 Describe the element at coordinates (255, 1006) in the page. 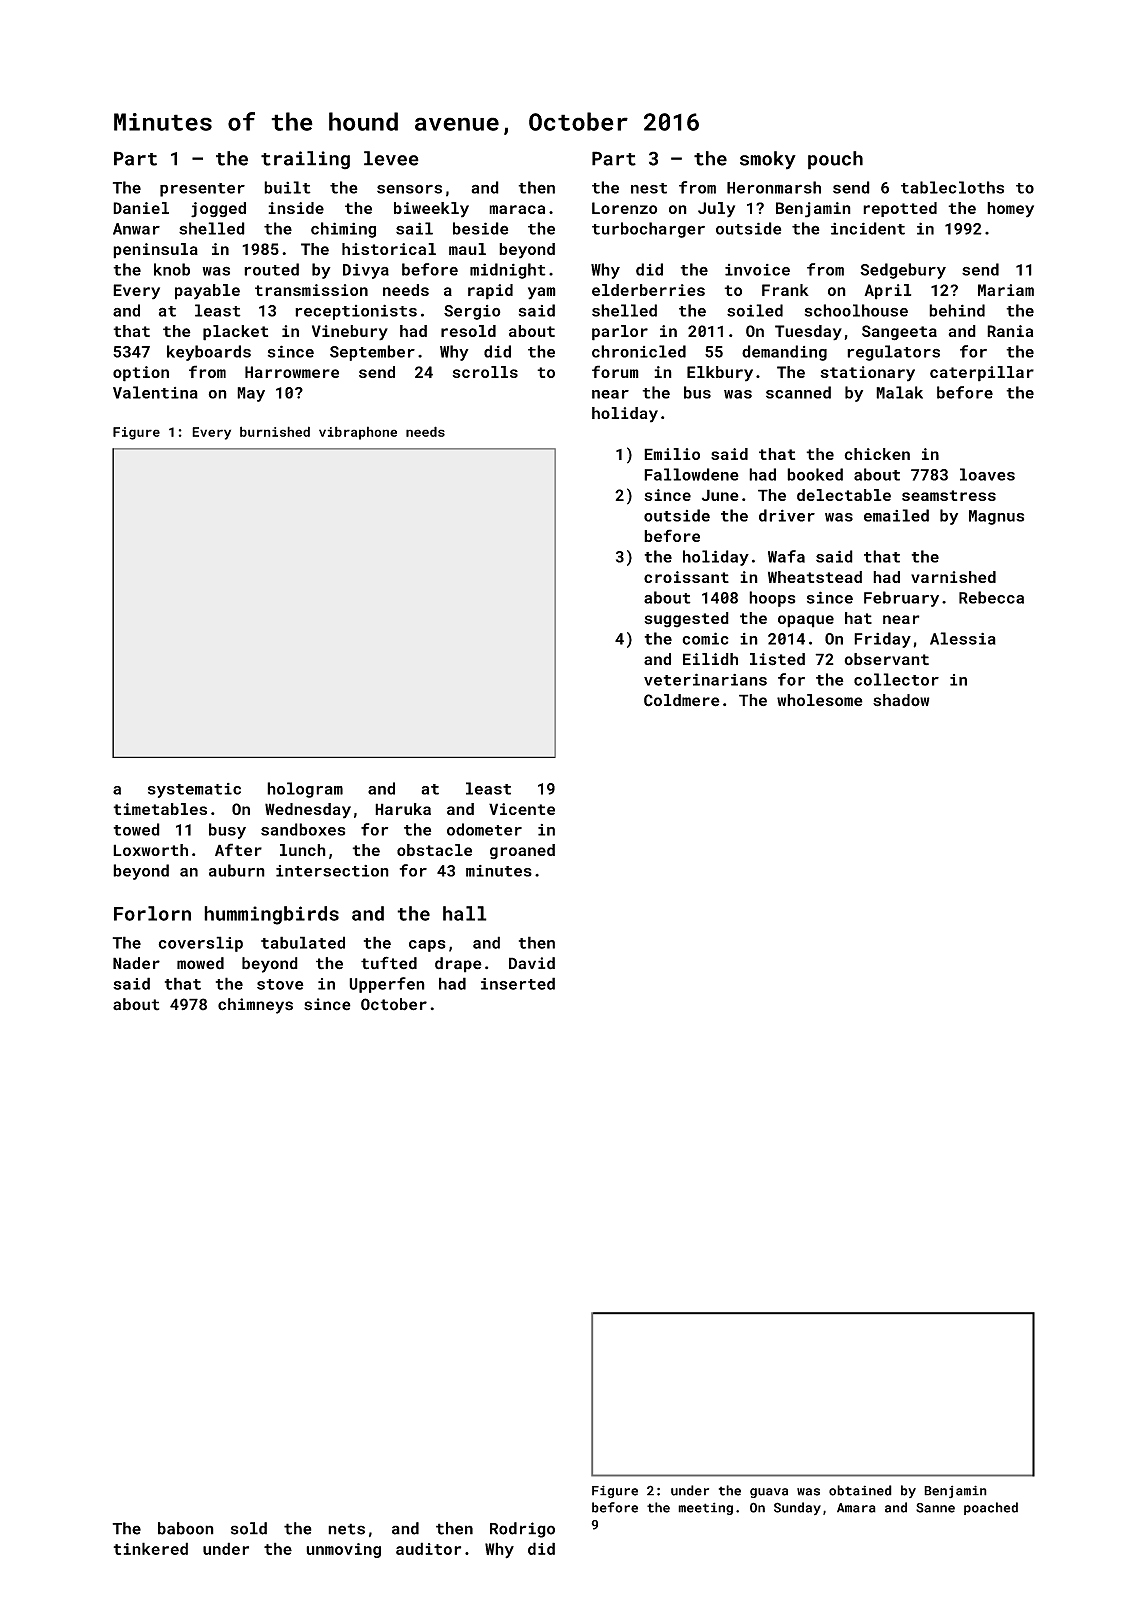

I see `chimneys` at that location.
